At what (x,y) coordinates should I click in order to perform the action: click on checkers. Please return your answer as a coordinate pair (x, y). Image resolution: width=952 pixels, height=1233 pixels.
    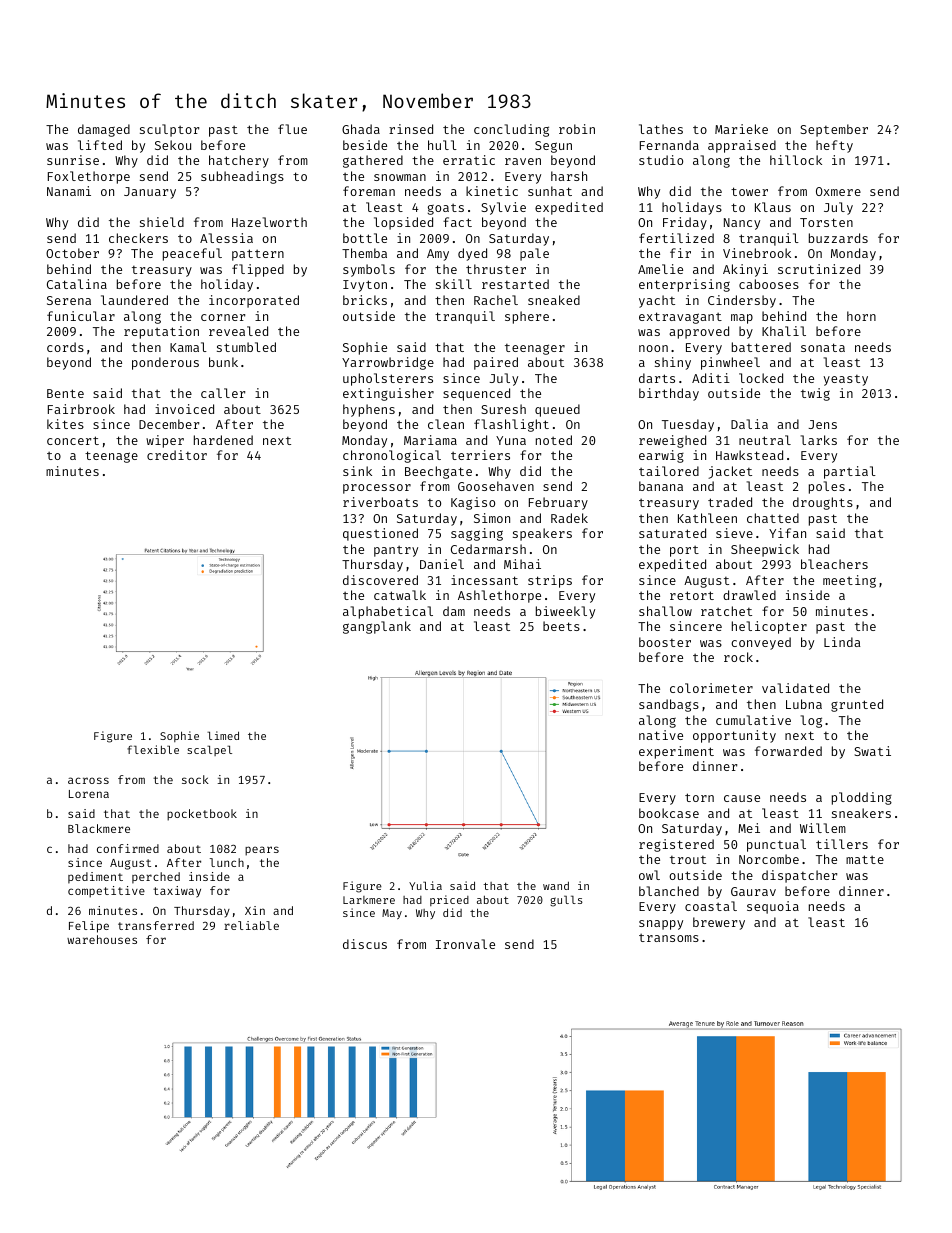
    Looking at the image, I should click on (138, 238).
